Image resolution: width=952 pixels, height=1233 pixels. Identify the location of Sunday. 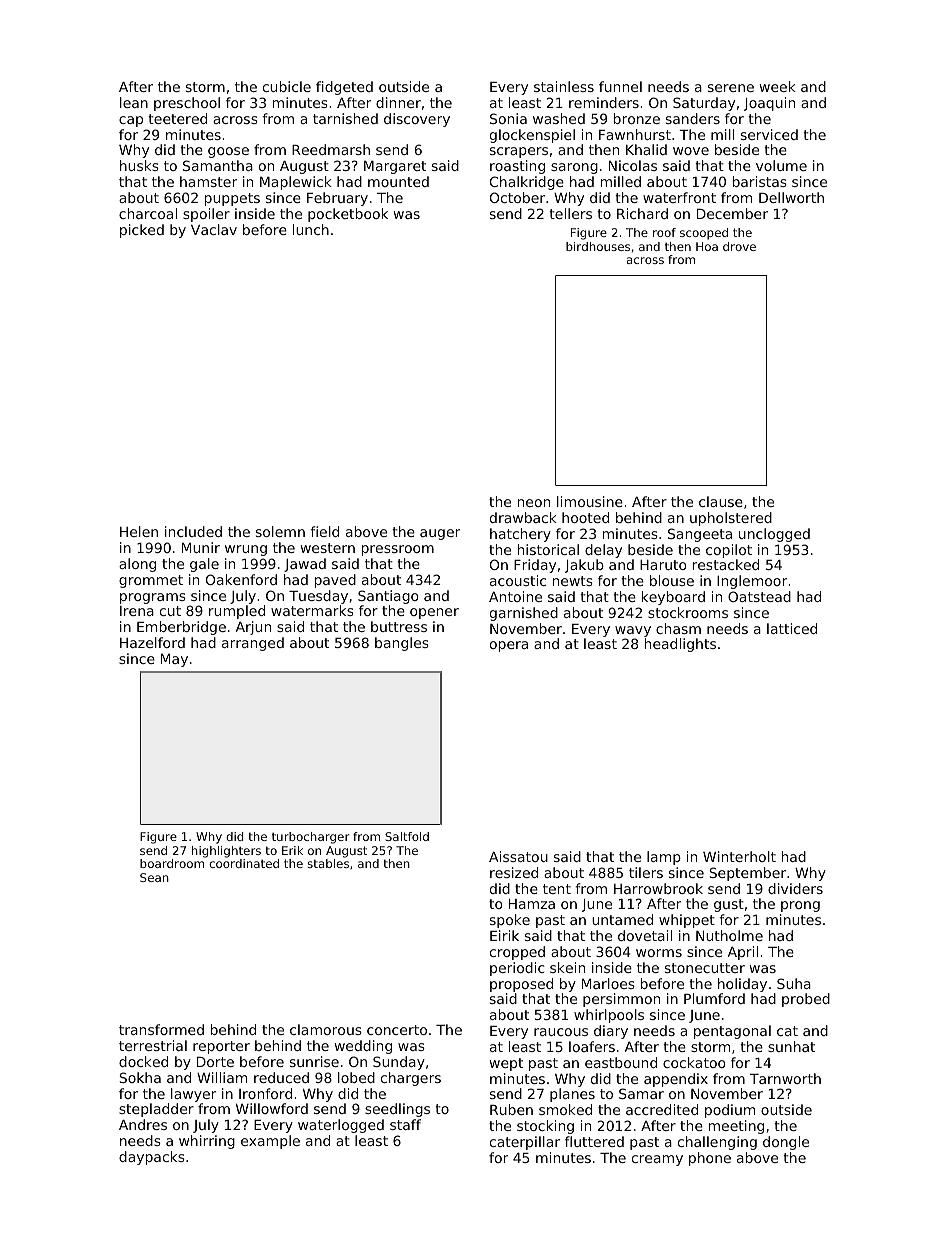
(399, 1063).
